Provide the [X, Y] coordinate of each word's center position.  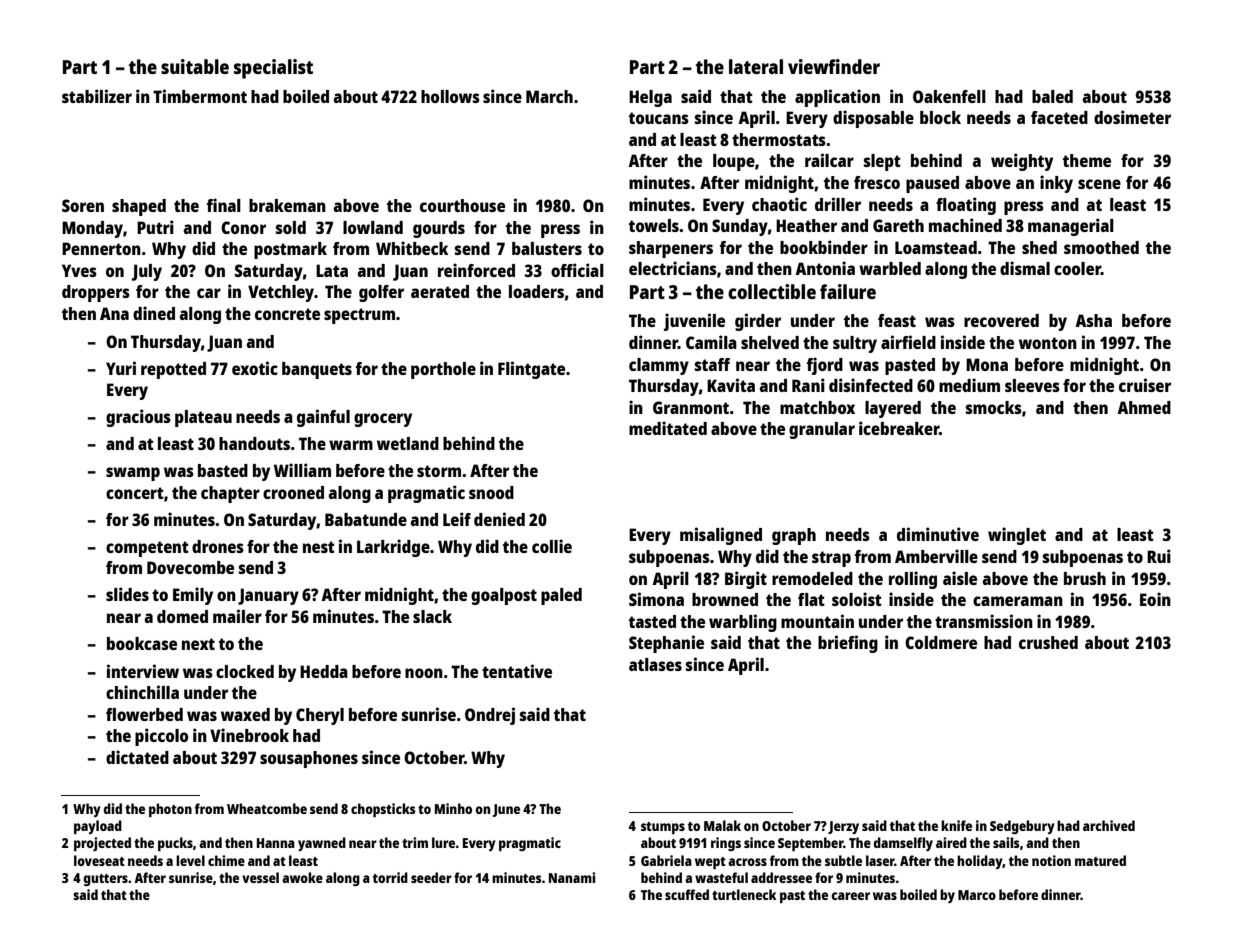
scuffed [687, 894]
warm [351, 445]
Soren [83, 205]
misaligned [721, 536]
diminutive [938, 534]
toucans [659, 118]
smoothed [1101, 247]
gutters [105, 880]
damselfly [903, 844]
